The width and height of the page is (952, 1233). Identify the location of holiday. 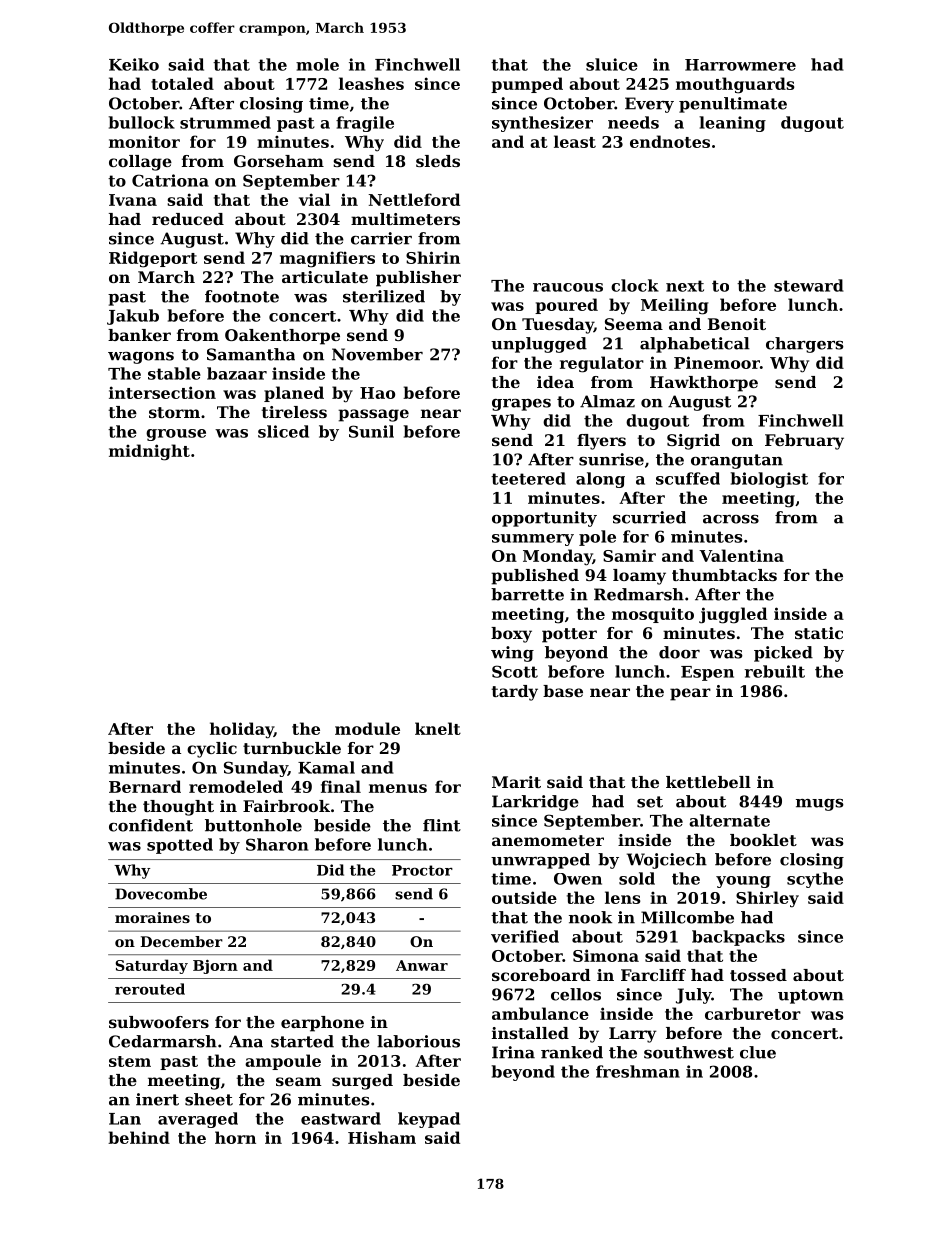
(242, 730).
